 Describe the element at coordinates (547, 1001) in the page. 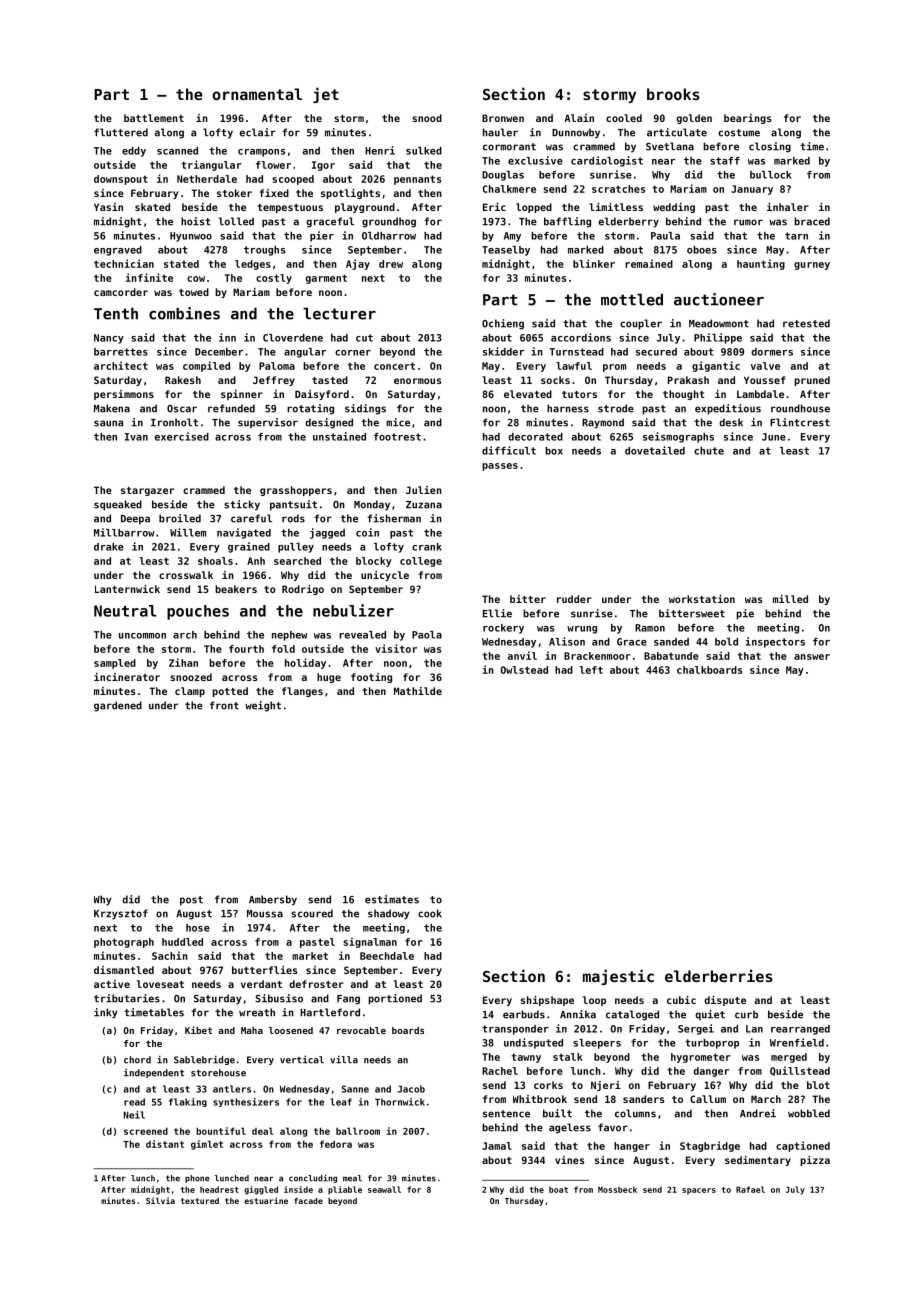

I see `shipshape` at that location.
